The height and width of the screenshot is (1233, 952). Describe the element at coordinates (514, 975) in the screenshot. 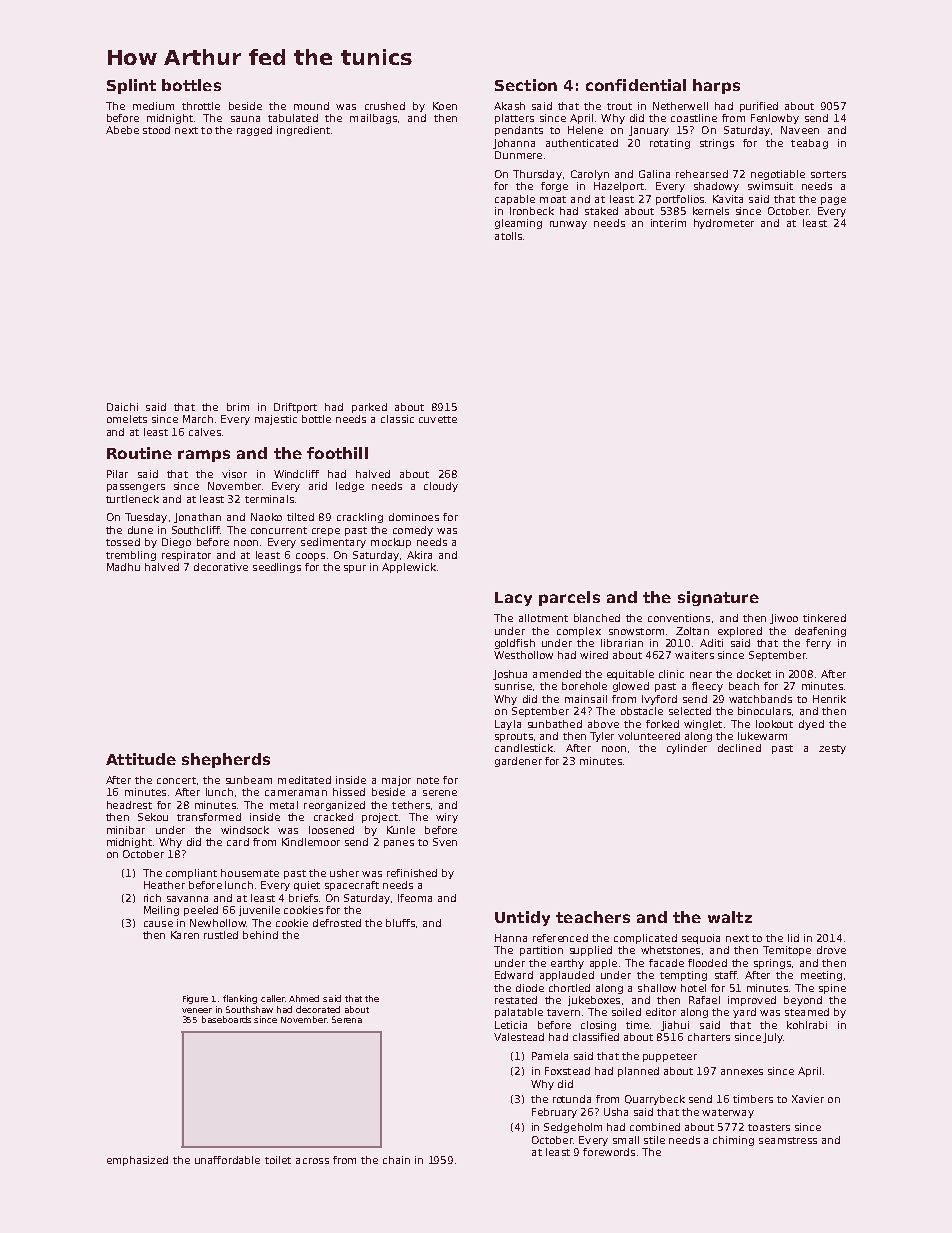

I see `Edward` at that location.
